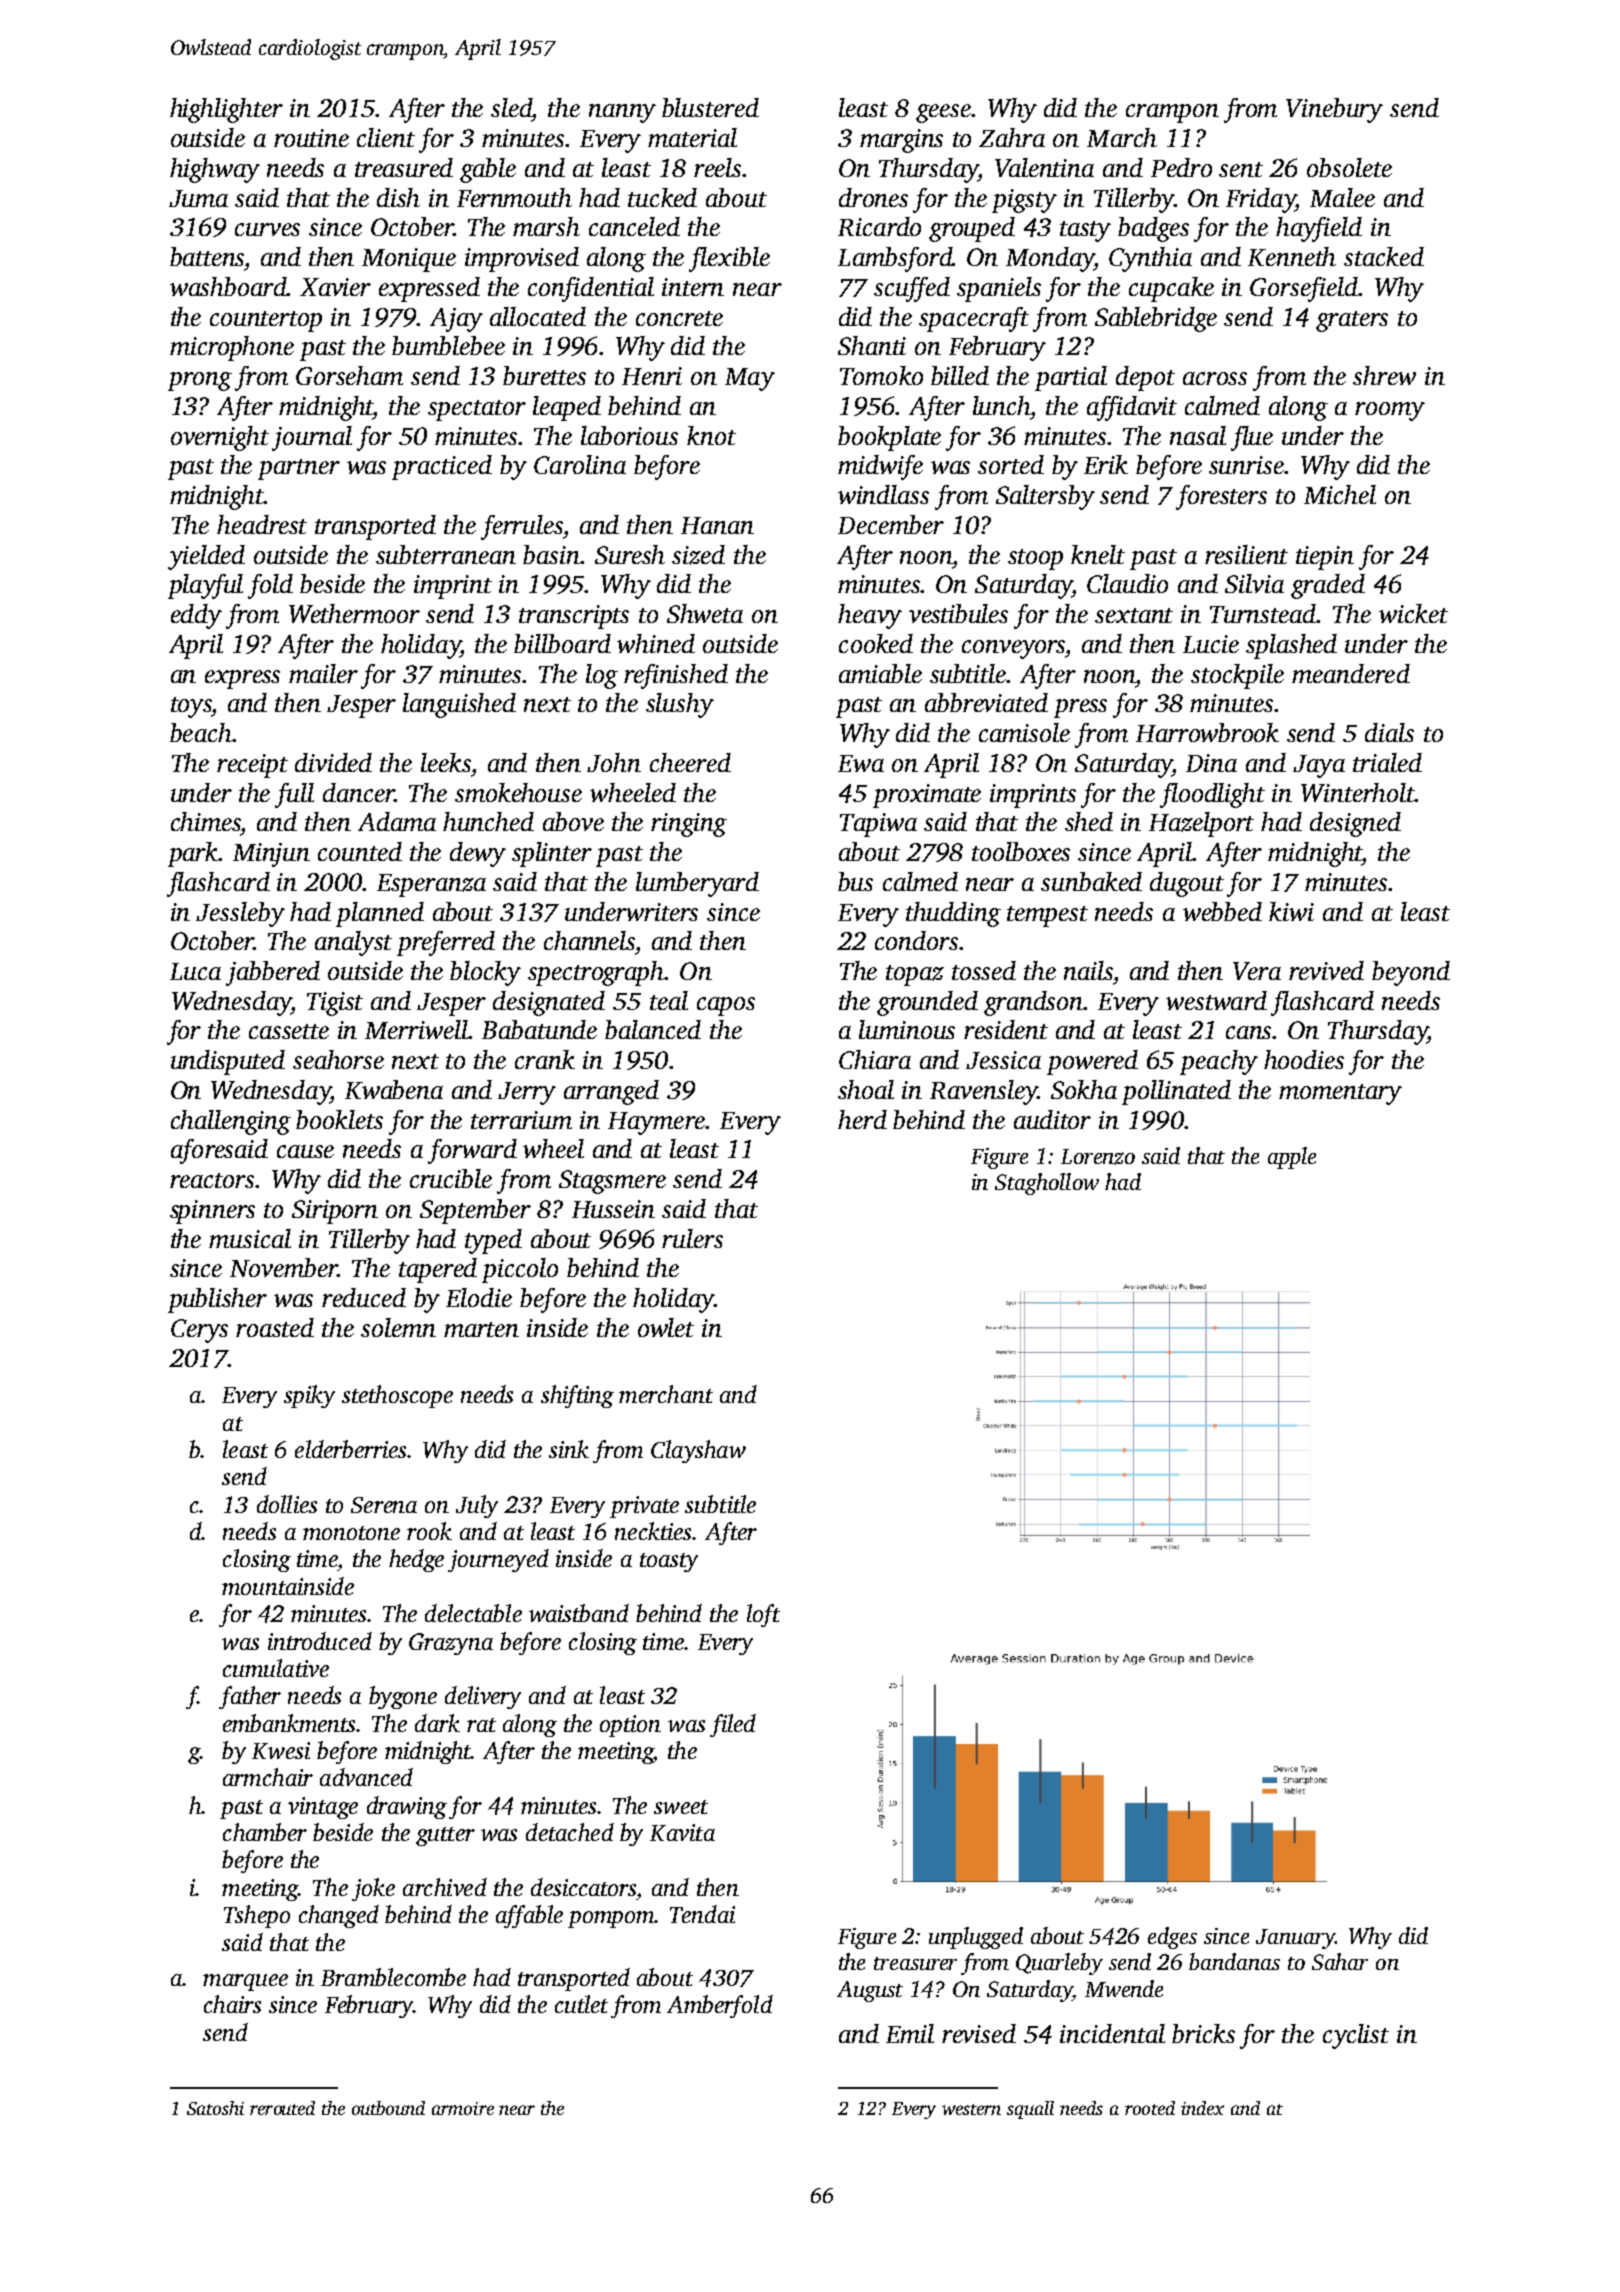 This screenshot has height=2292, width=1620. Describe the element at coordinates (463, 2108) in the screenshot. I see `armoire` at that location.
